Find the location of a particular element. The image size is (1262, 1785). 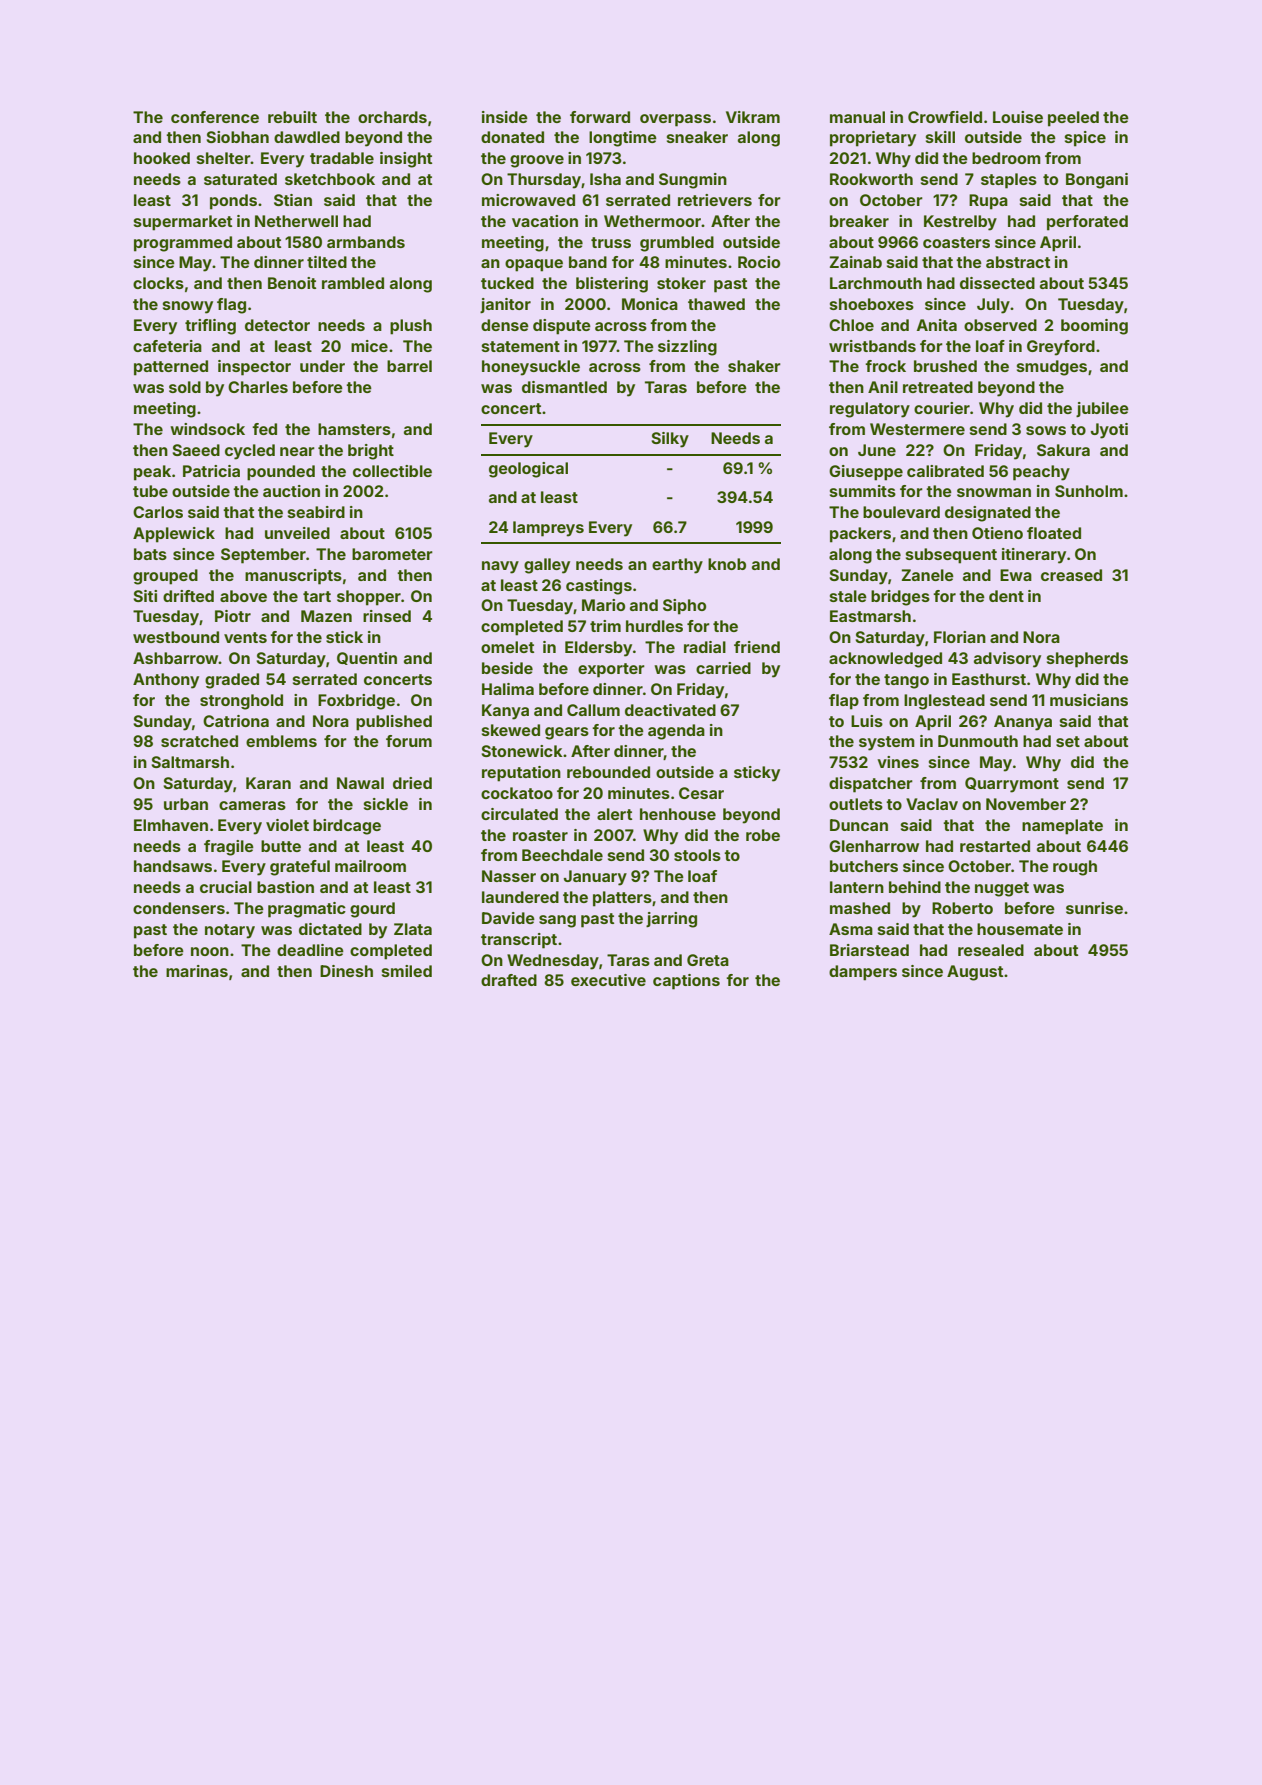

Dinesh is located at coordinates (346, 971).
